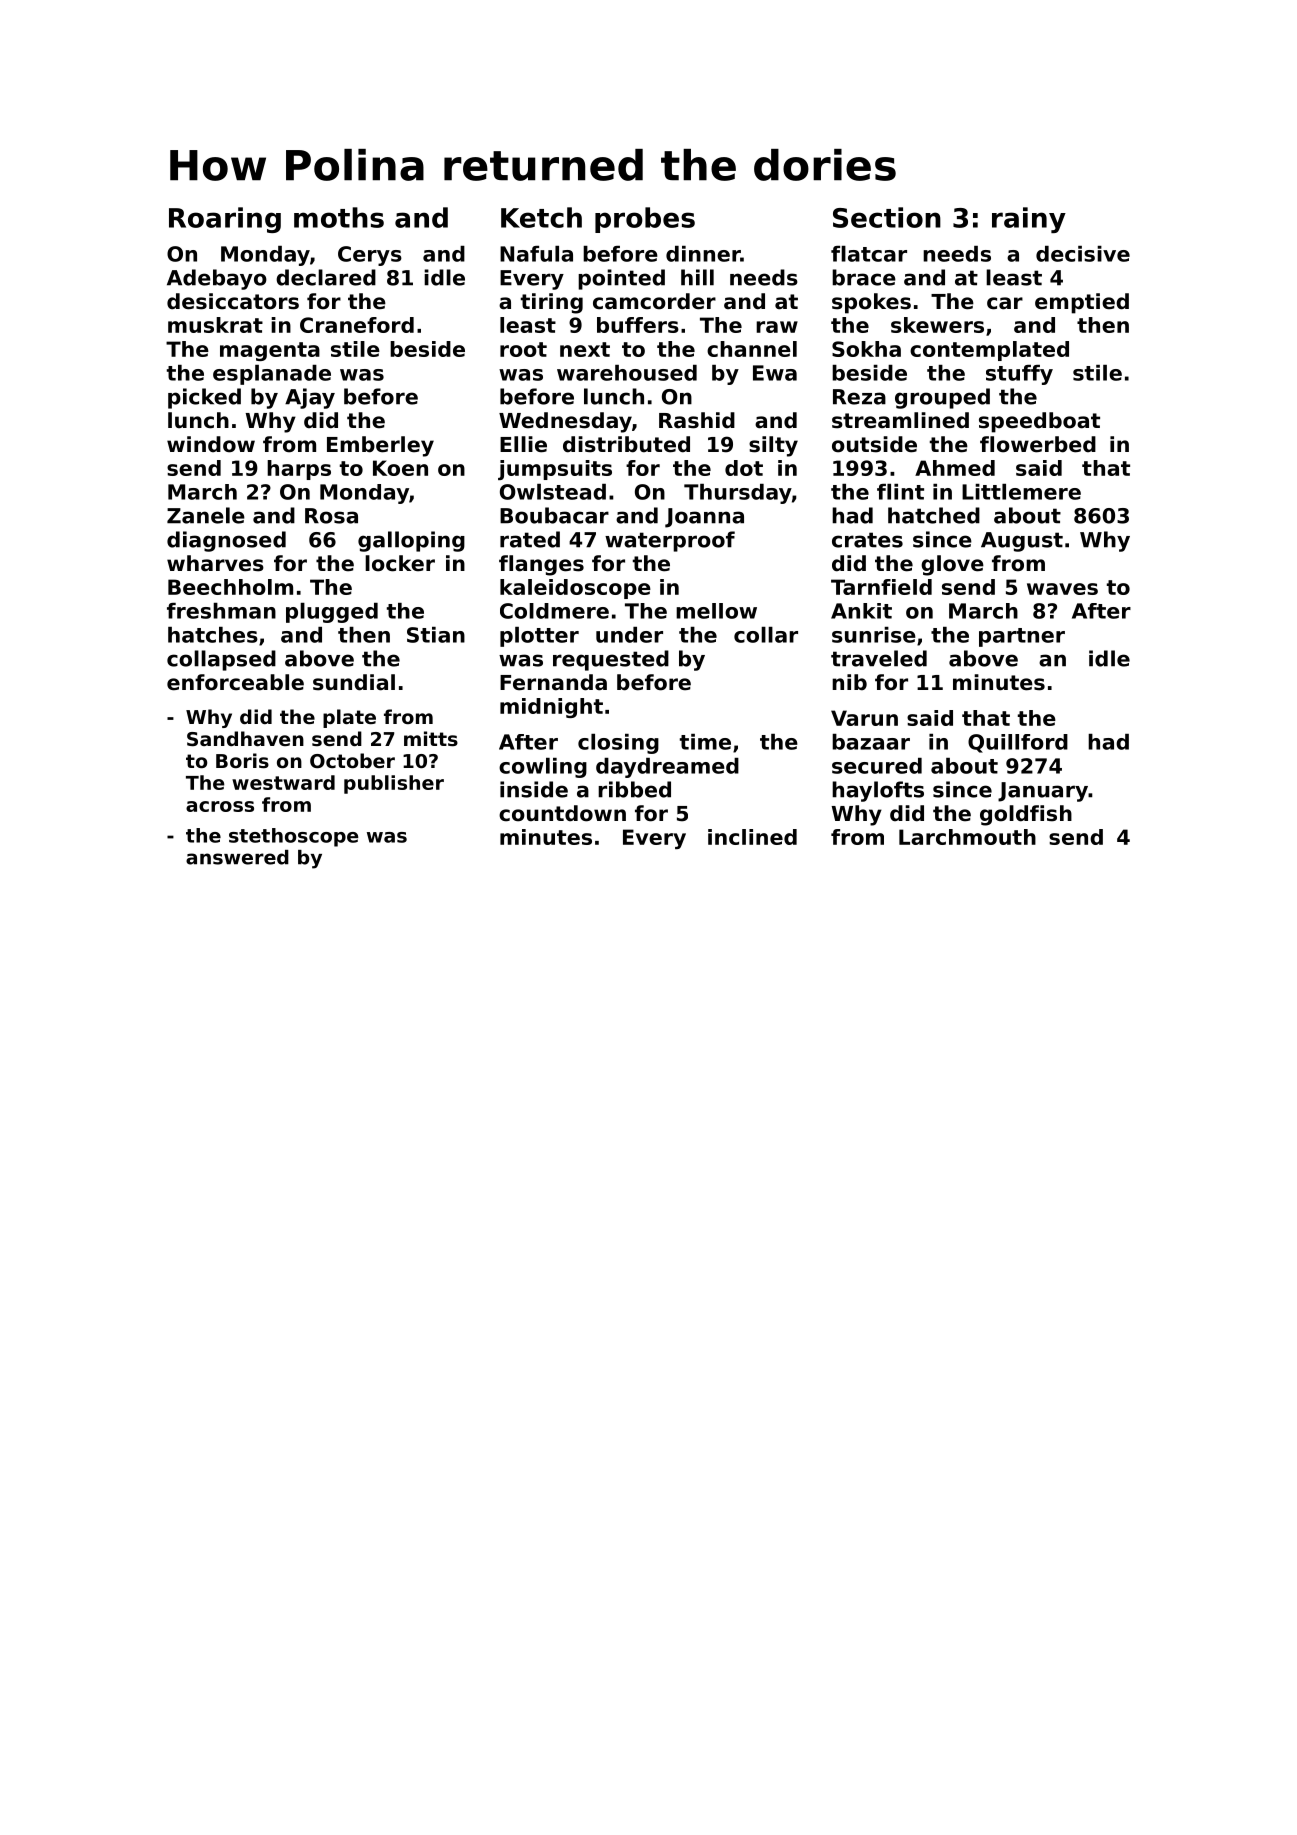 Image resolution: width=1297 pixels, height=1835 pixels. I want to click on Ketch, so click(541, 217).
